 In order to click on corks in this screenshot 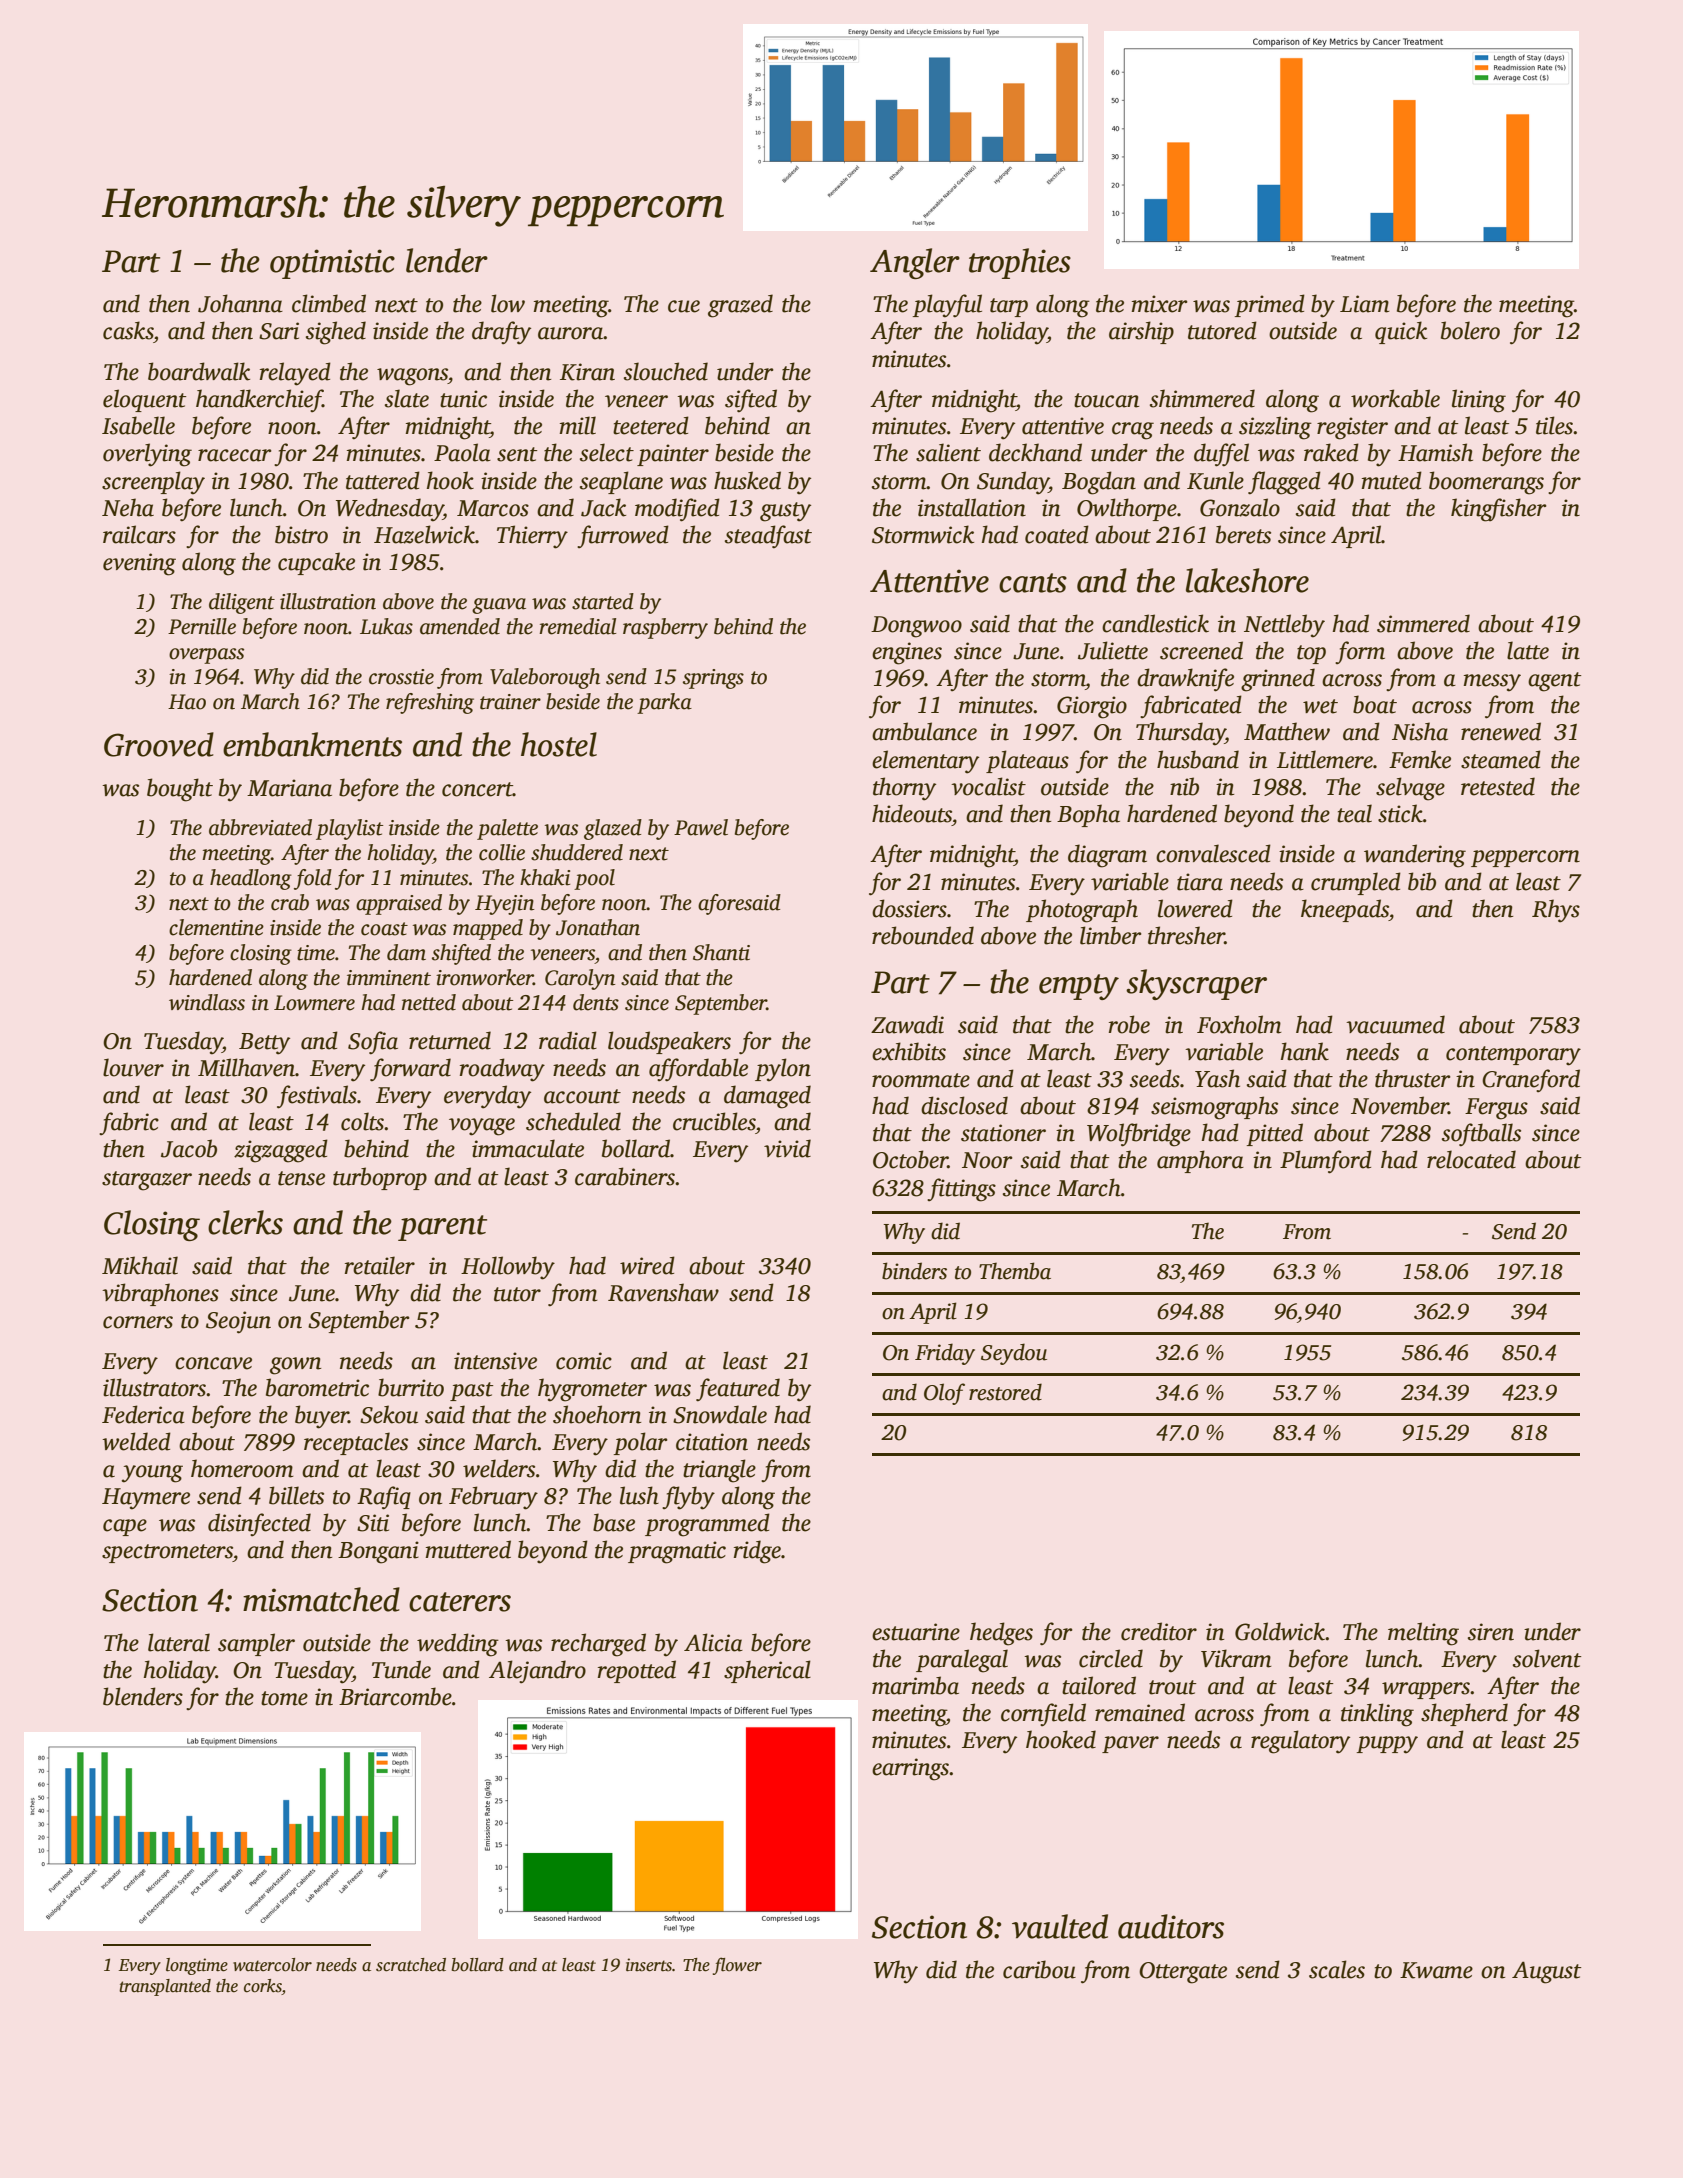, I will do `click(263, 1986)`.
